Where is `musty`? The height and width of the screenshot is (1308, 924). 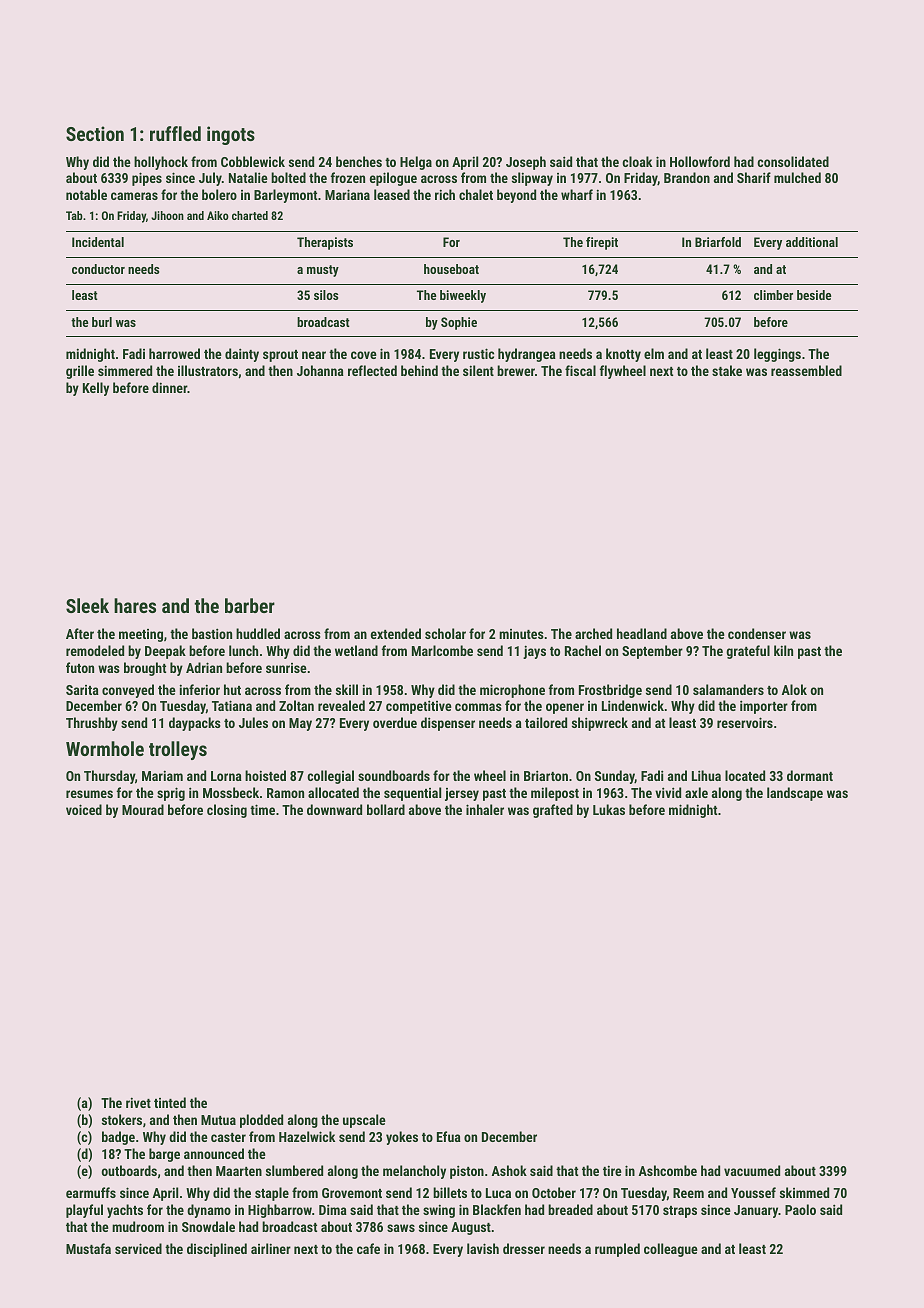
musty is located at coordinates (323, 271).
